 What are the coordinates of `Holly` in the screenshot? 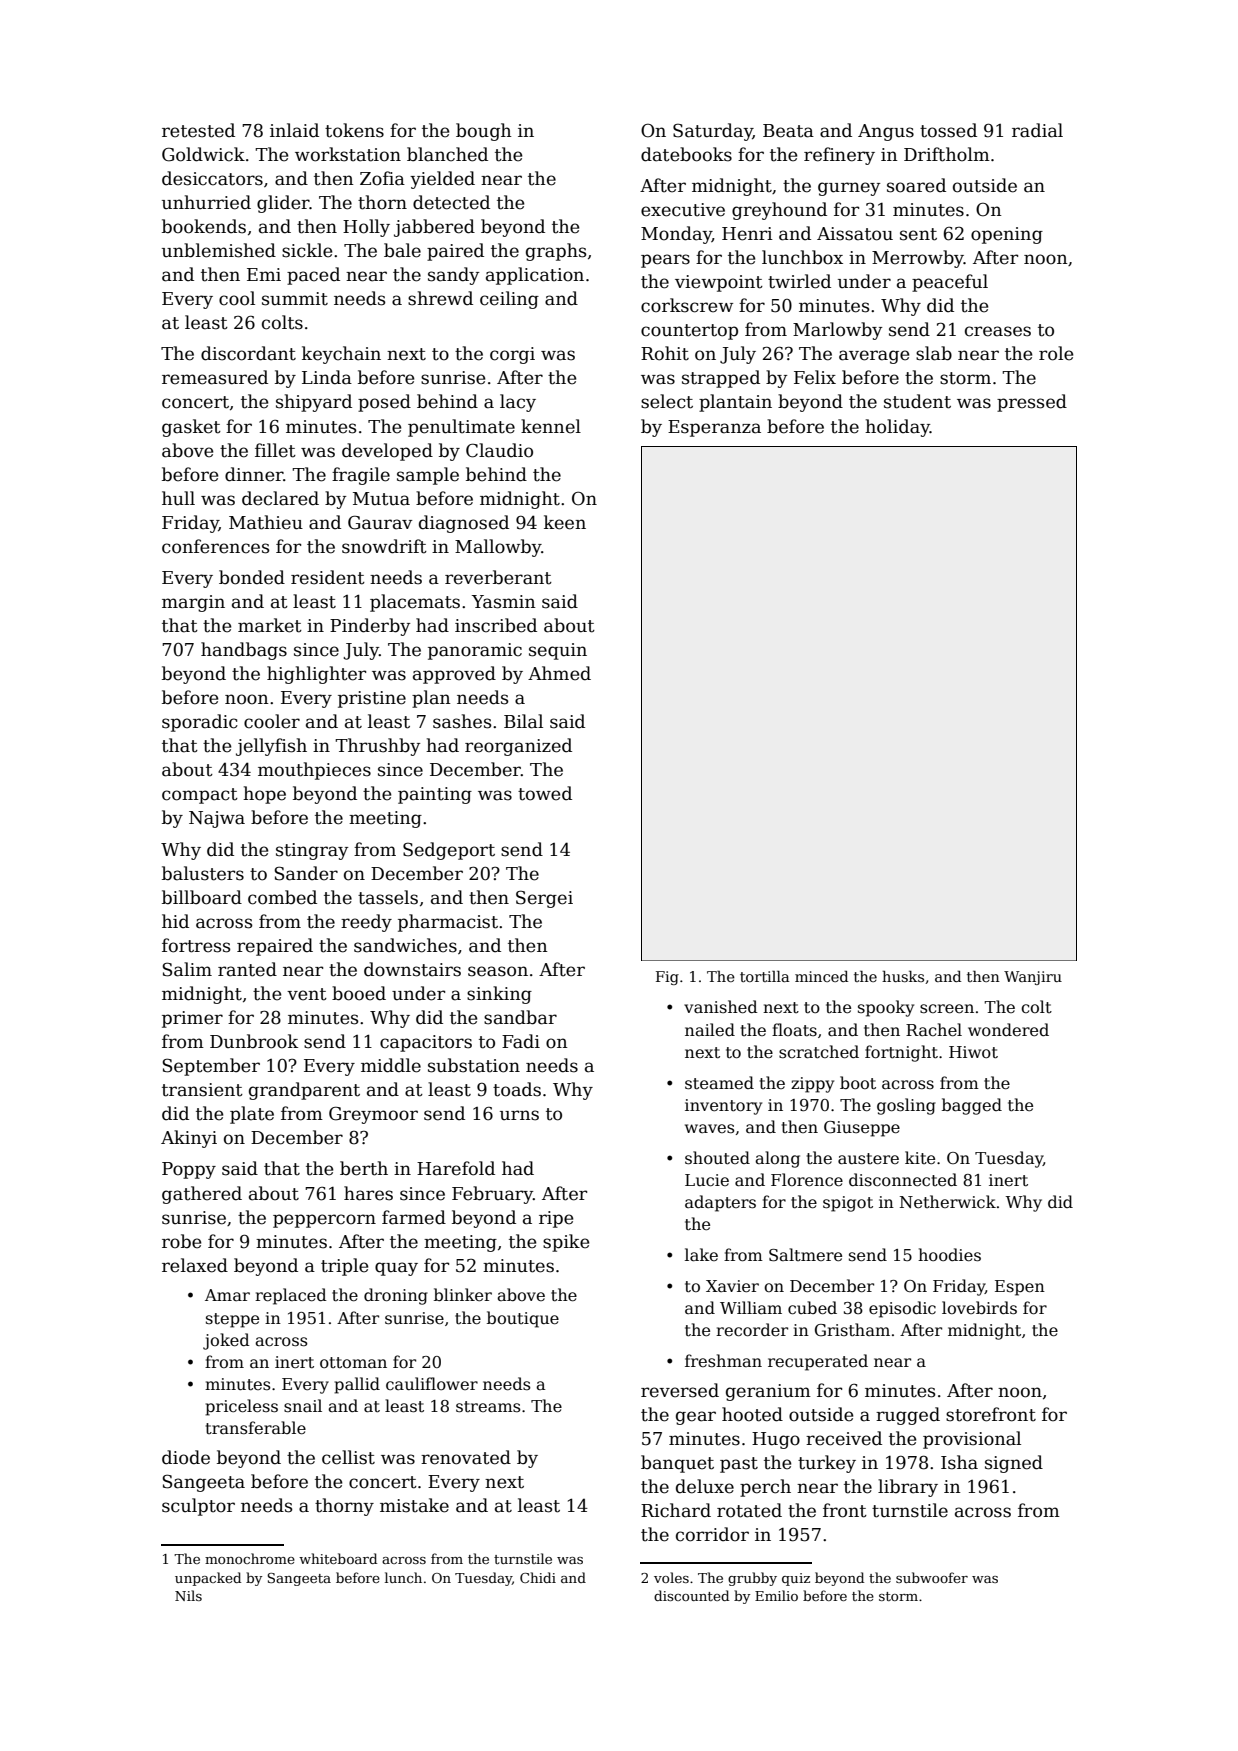 It's located at (366, 228).
